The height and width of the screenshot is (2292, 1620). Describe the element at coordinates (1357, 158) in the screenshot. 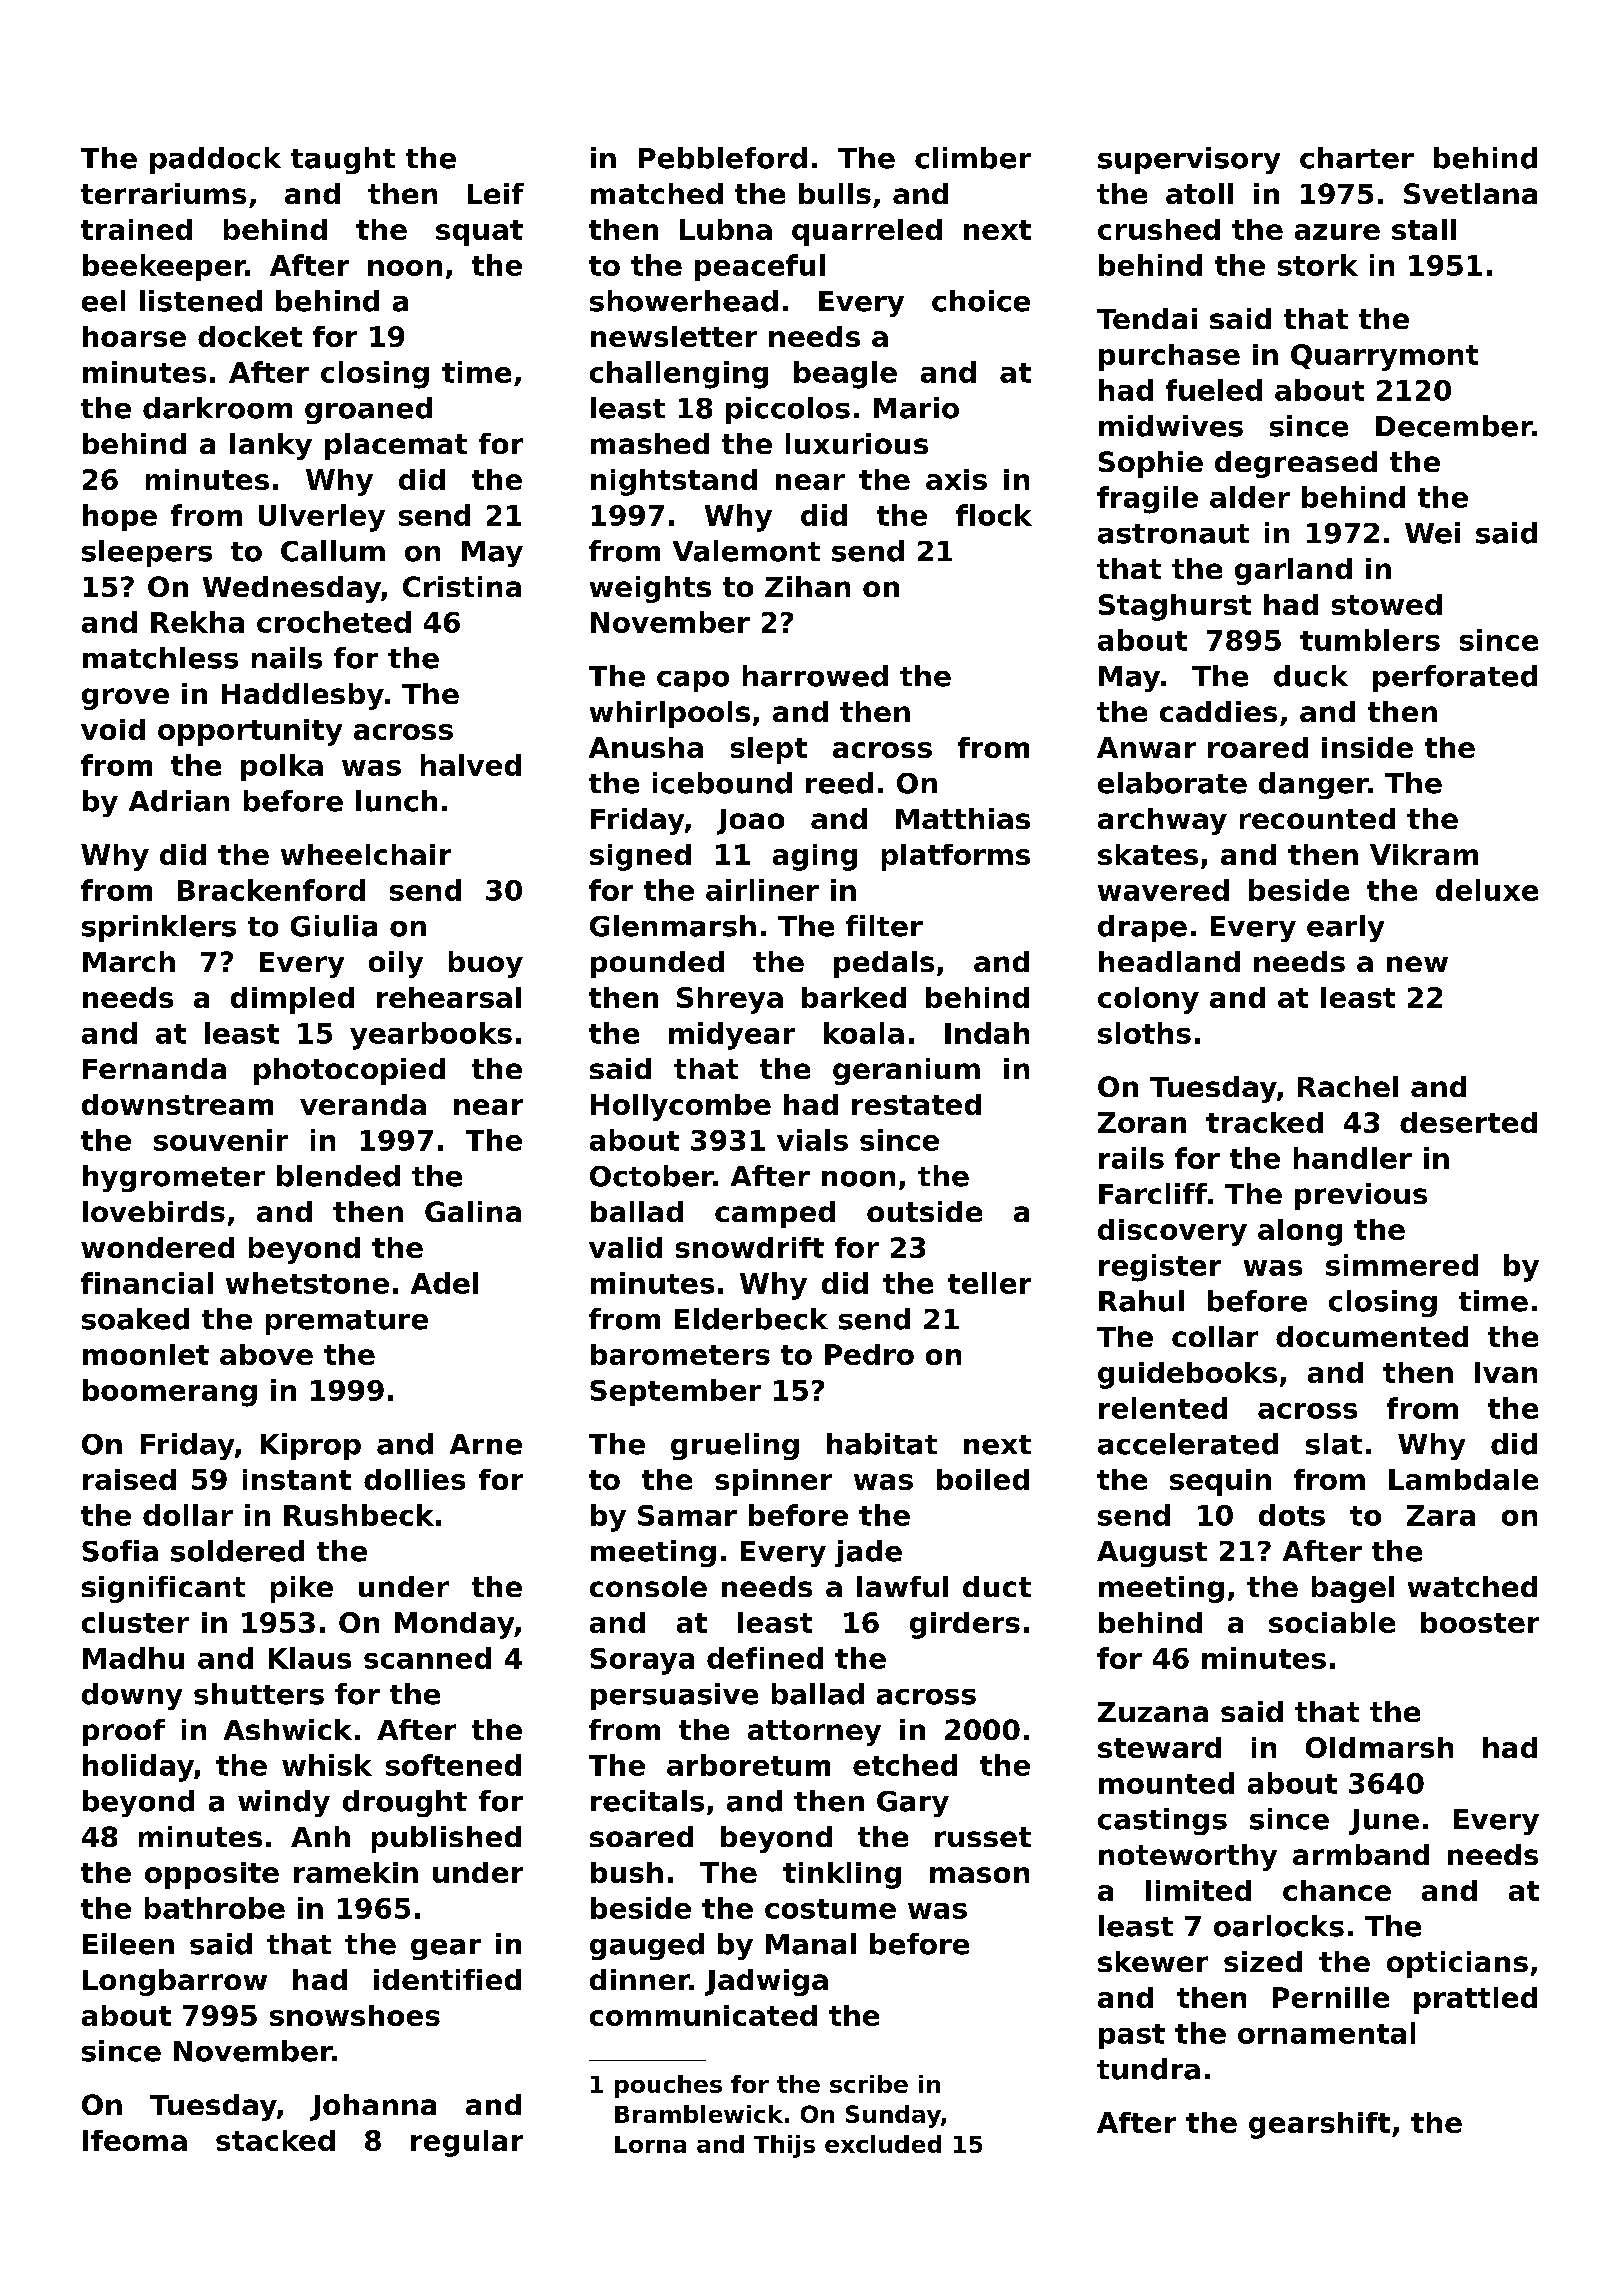

I see `charter` at that location.
